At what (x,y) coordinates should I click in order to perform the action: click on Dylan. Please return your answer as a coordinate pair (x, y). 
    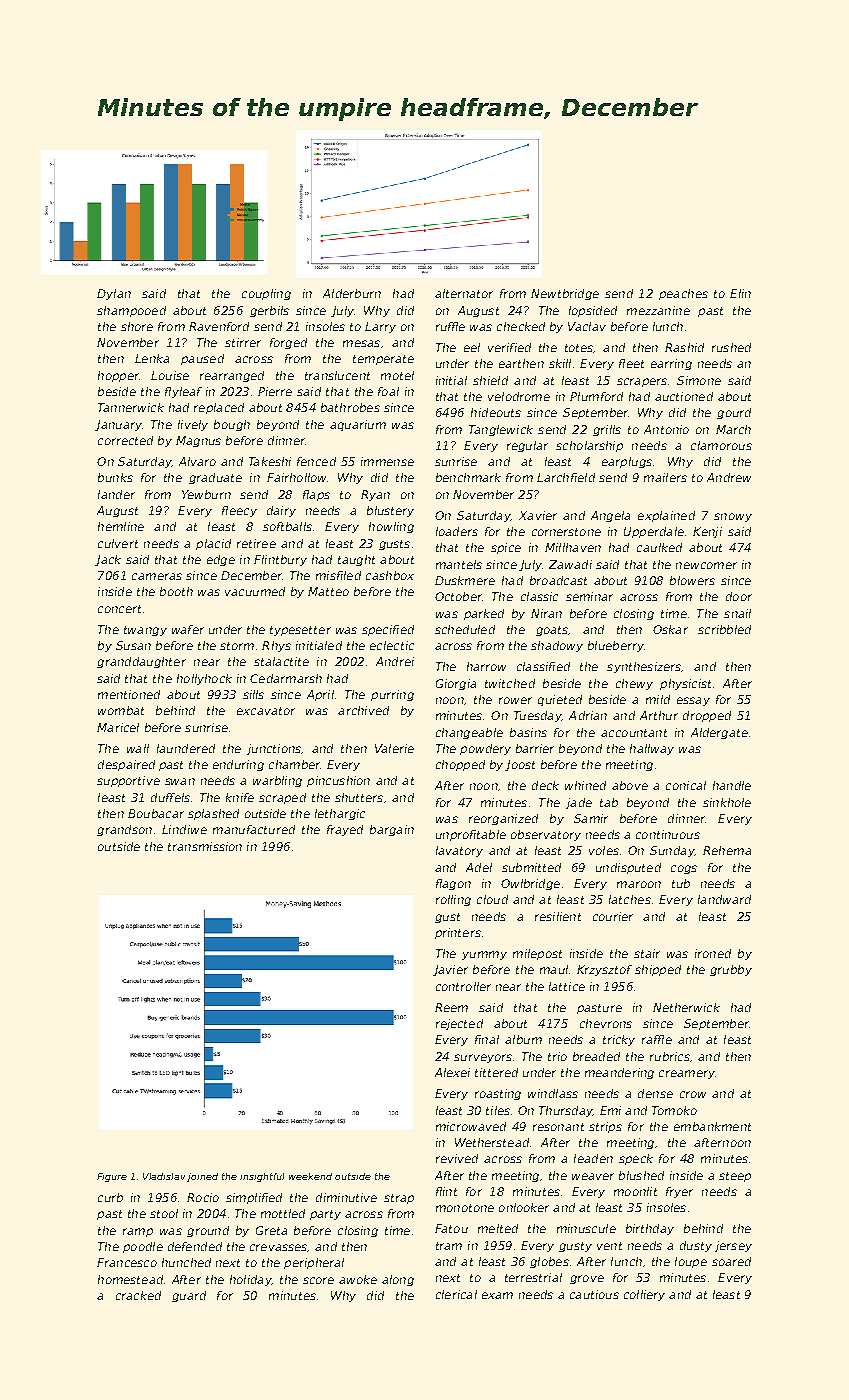
    Looking at the image, I should click on (114, 294).
